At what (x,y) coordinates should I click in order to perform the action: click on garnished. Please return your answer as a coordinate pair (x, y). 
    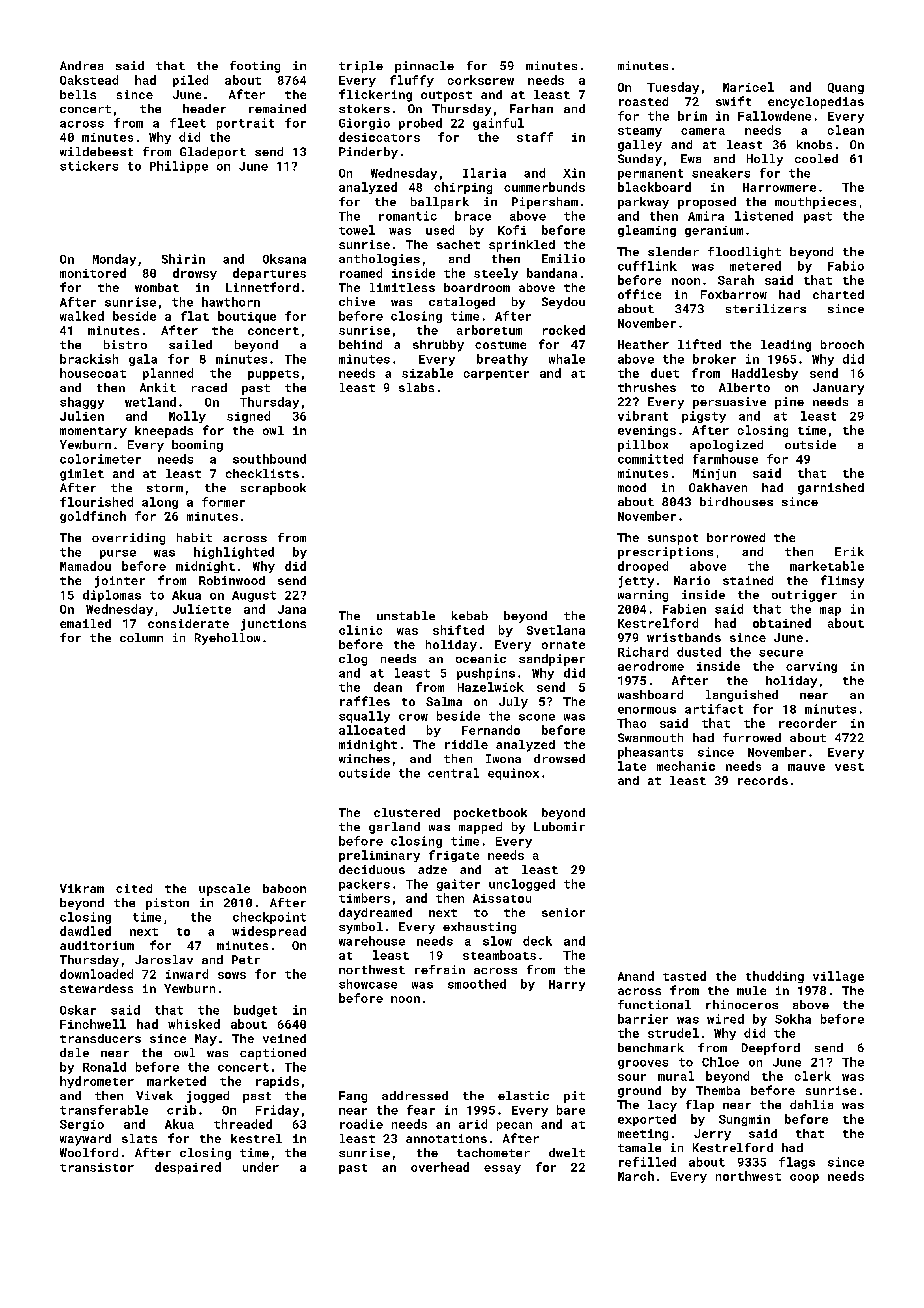
    Looking at the image, I should click on (831, 489).
